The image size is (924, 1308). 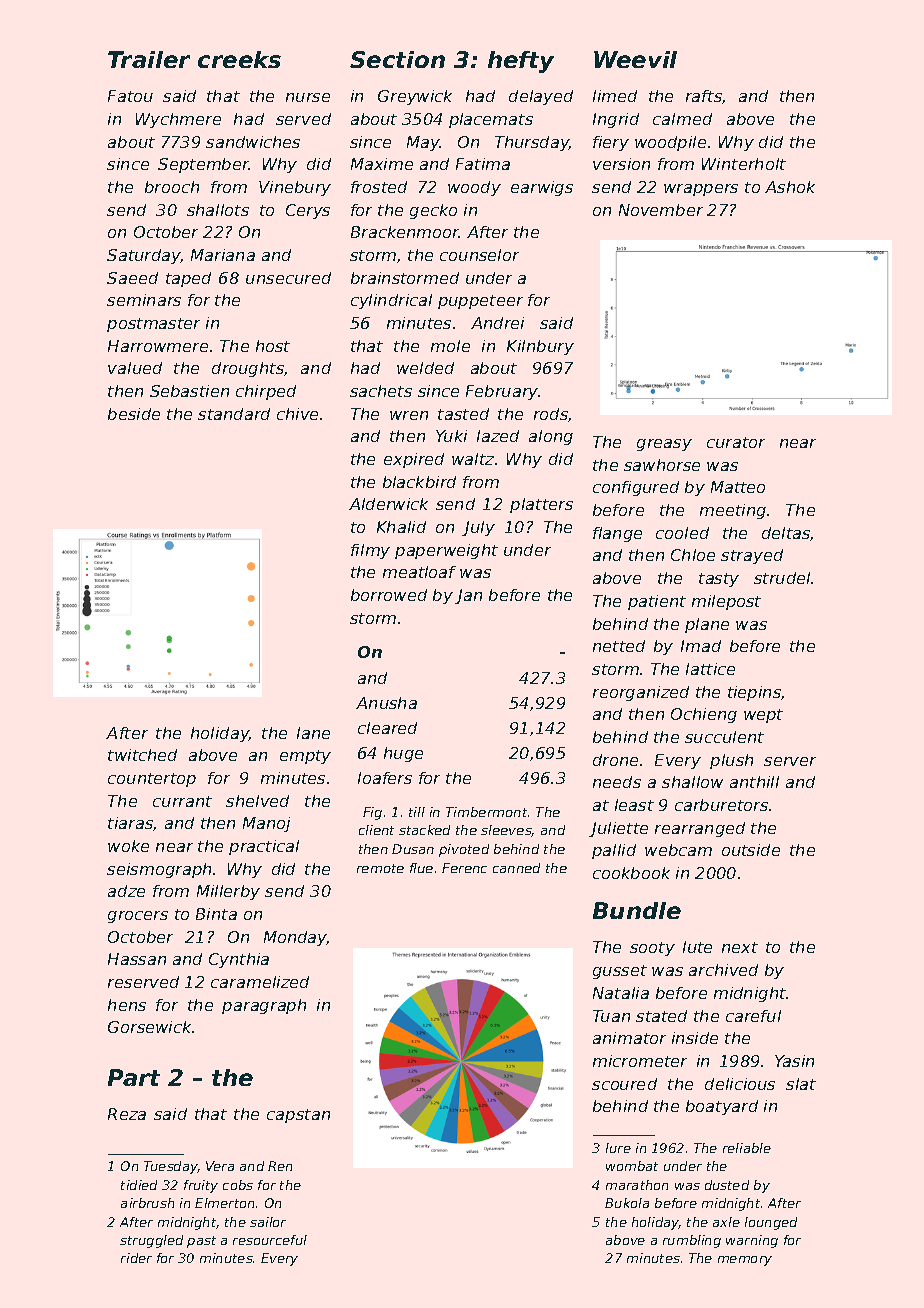 I want to click on rafts, so click(x=704, y=96).
